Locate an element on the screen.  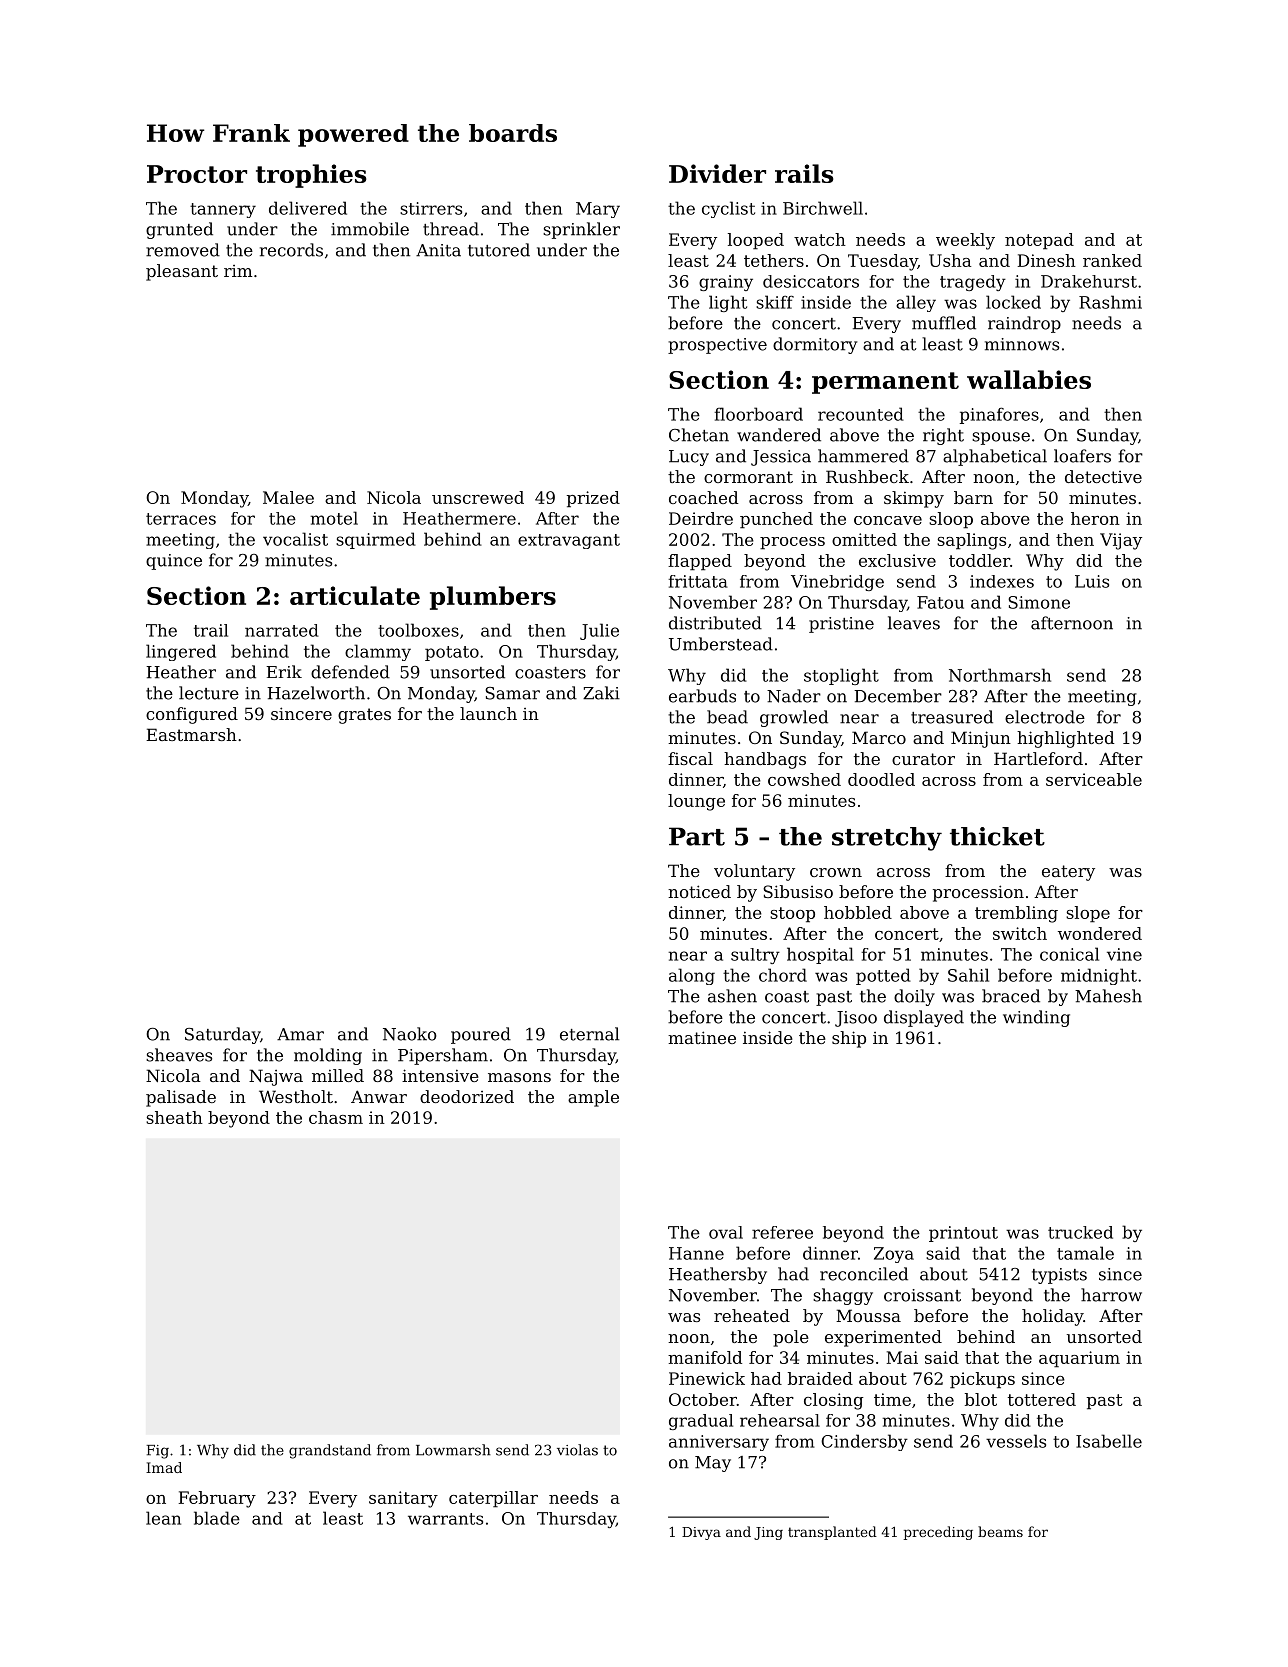
Naoko is located at coordinates (410, 1034).
